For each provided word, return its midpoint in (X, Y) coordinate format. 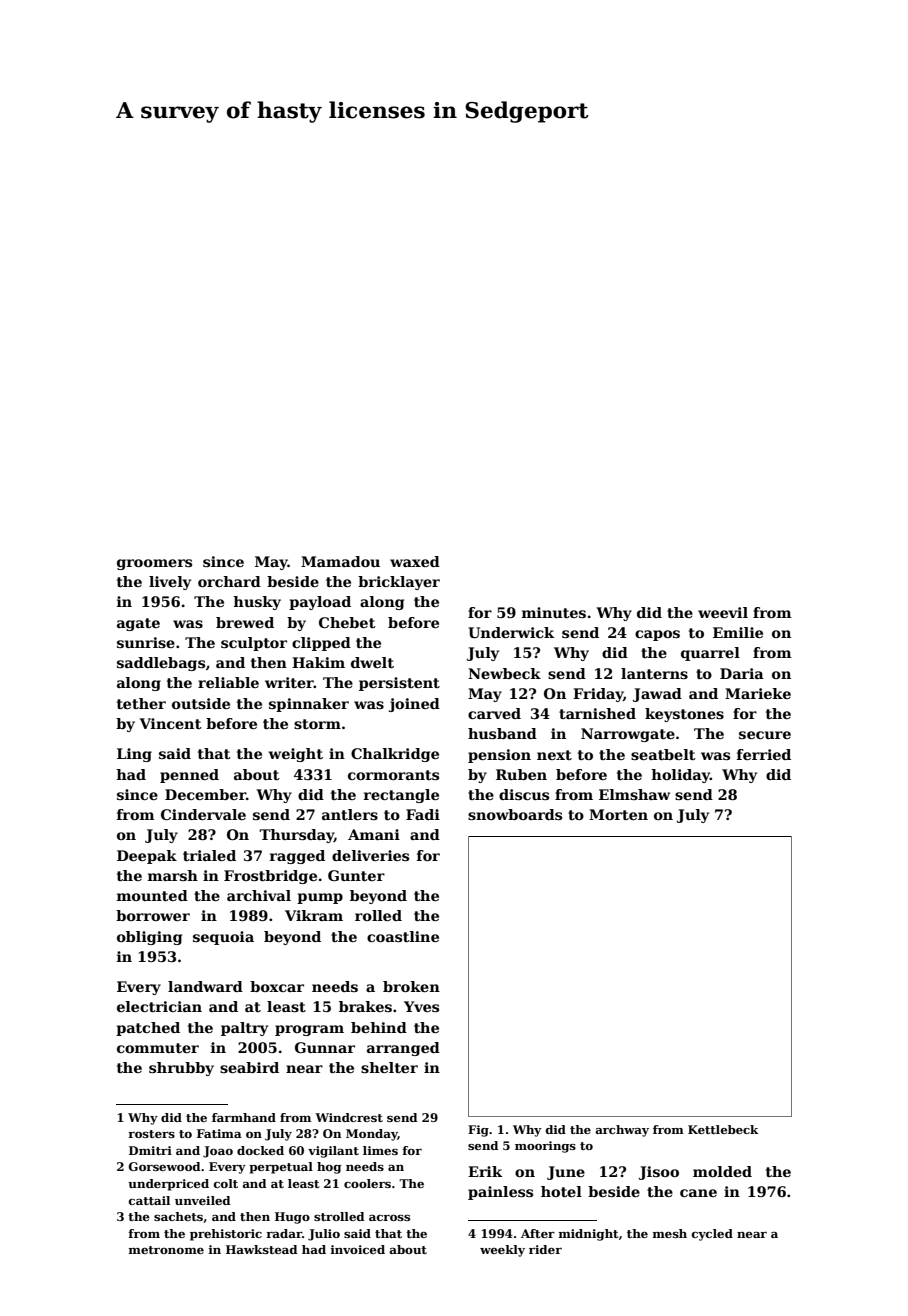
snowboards (515, 814)
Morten (618, 814)
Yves (421, 1006)
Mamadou (340, 561)
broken (411, 986)
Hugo (292, 1218)
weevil (723, 612)
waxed (415, 561)
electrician (159, 1006)
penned (189, 776)
